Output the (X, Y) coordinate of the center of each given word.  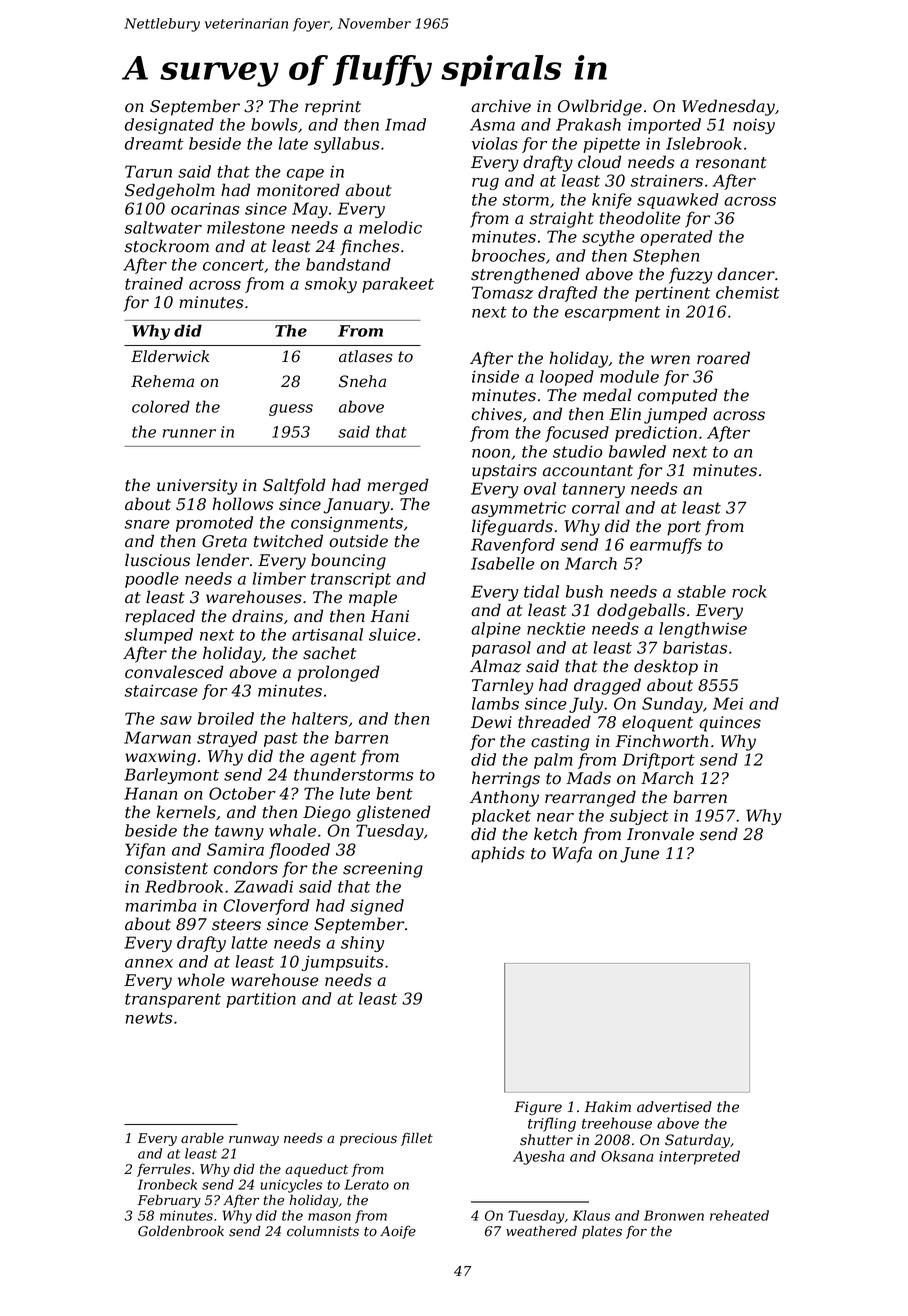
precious (368, 1139)
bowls (274, 124)
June (639, 855)
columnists (323, 1231)
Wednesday (728, 107)
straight (562, 219)
